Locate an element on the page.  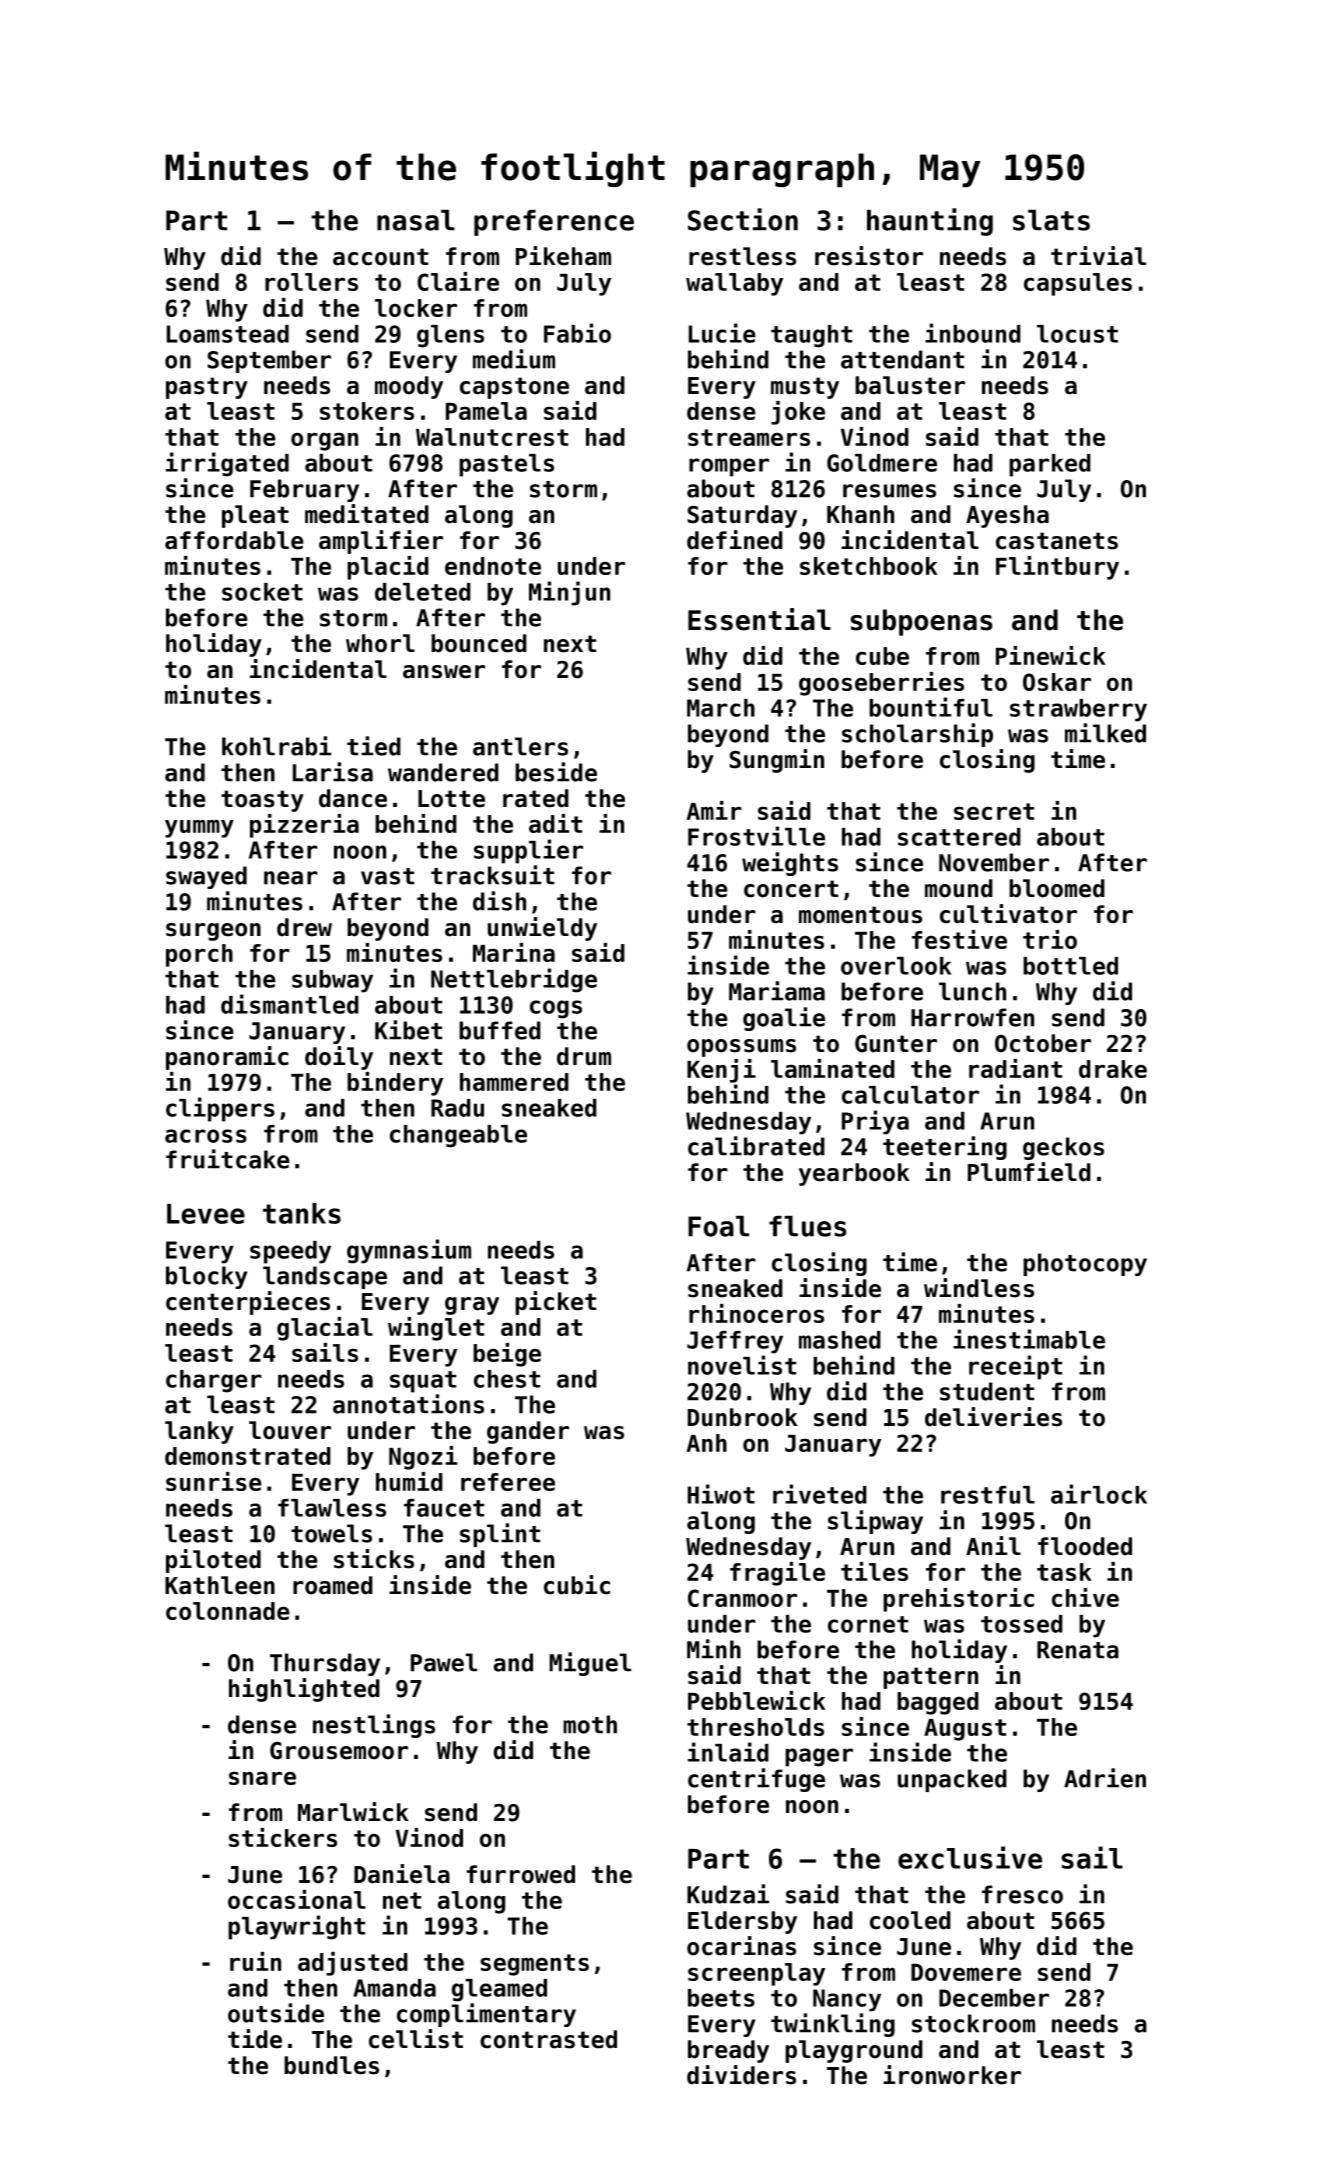
nasal is located at coordinates (416, 220).
